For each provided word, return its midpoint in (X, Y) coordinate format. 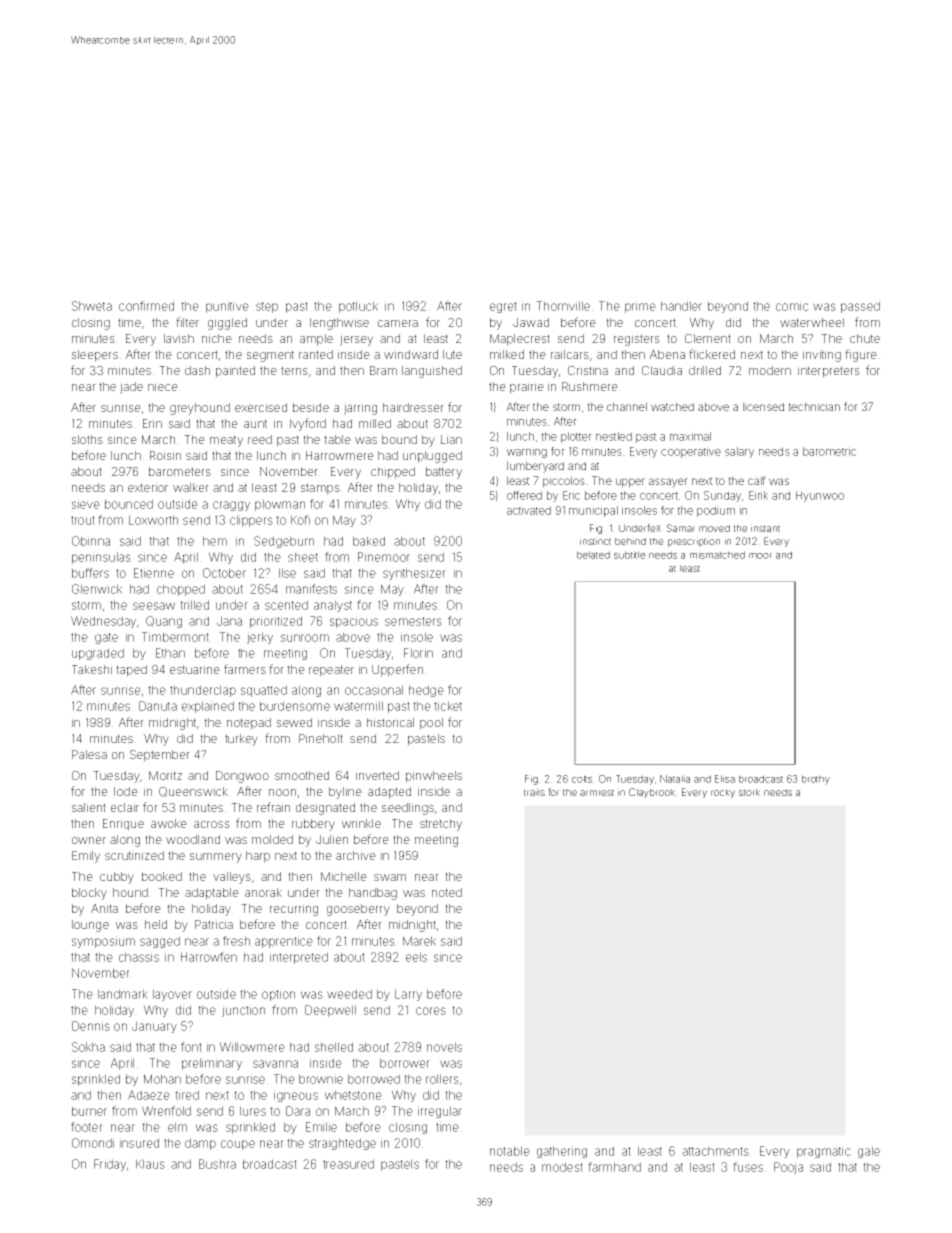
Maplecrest (520, 340)
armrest (597, 792)
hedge (426, 691)
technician (814, 406)
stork (749, 792)
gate (106, 638)
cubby (117, 878)
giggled (227, 324)
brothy (816, 780)
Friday (110, 1165)
